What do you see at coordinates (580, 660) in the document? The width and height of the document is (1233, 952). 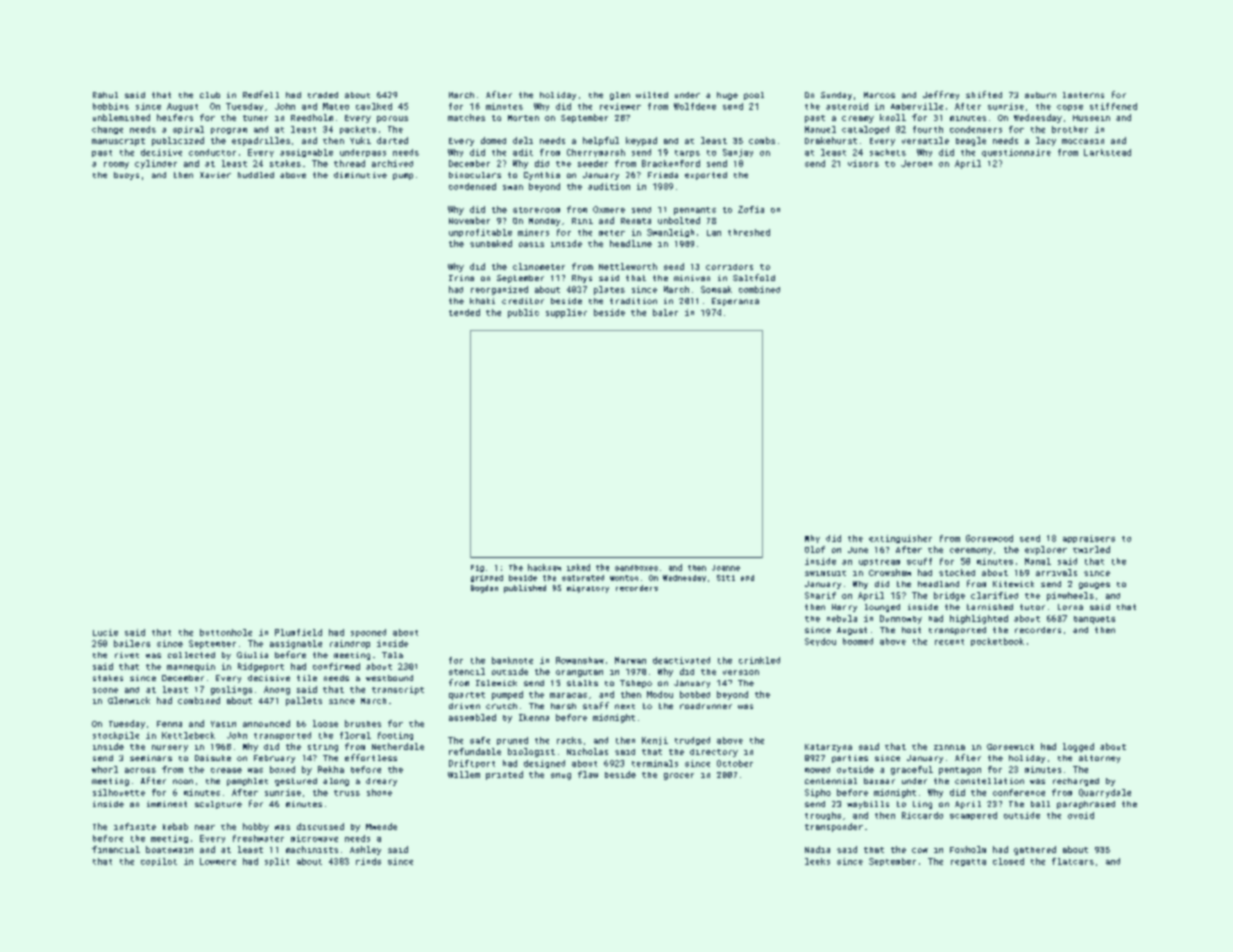 I see `Rowanshaw` at bounding box center [580, 660].
